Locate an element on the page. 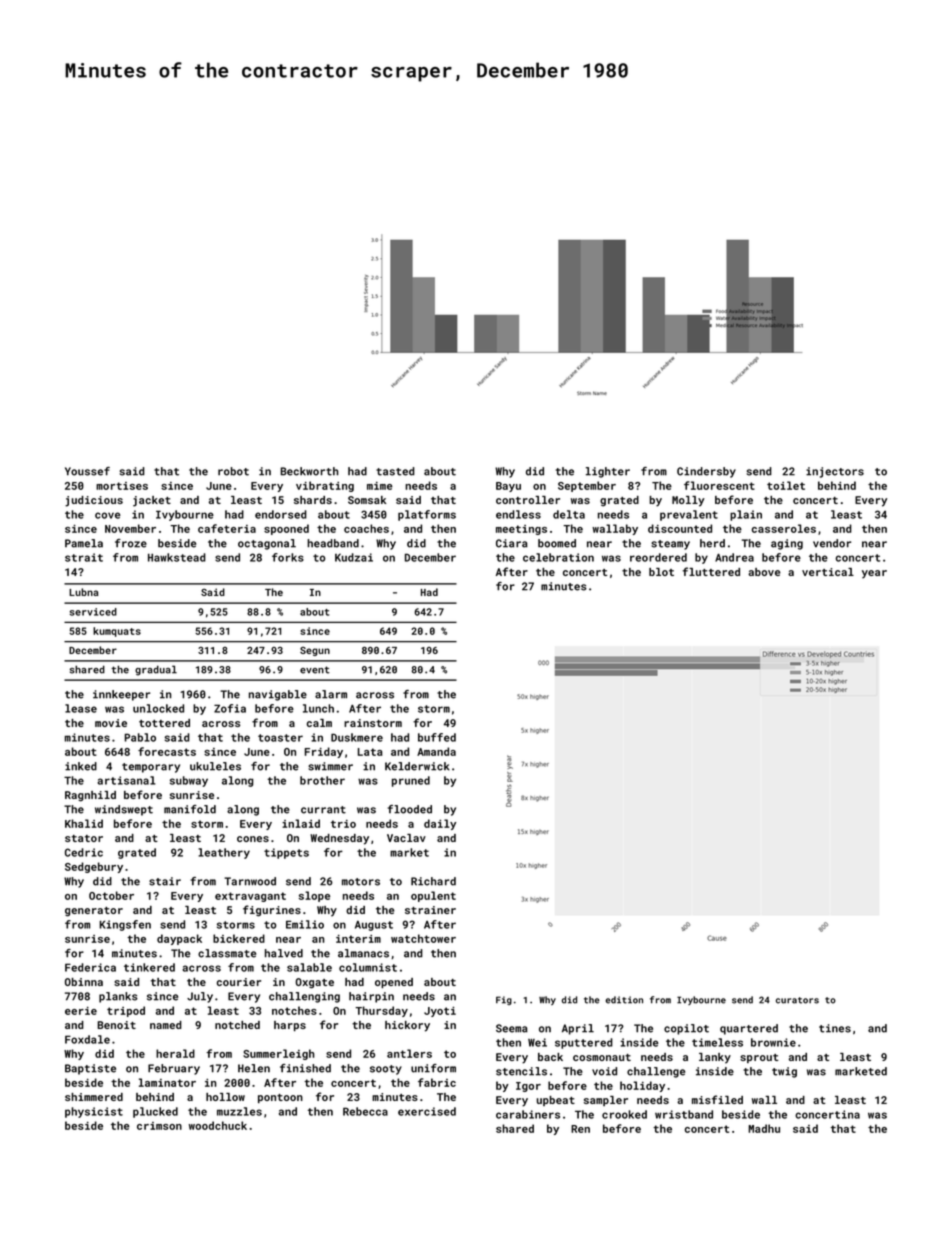  Amanda is located at coordinates (436, 751).
